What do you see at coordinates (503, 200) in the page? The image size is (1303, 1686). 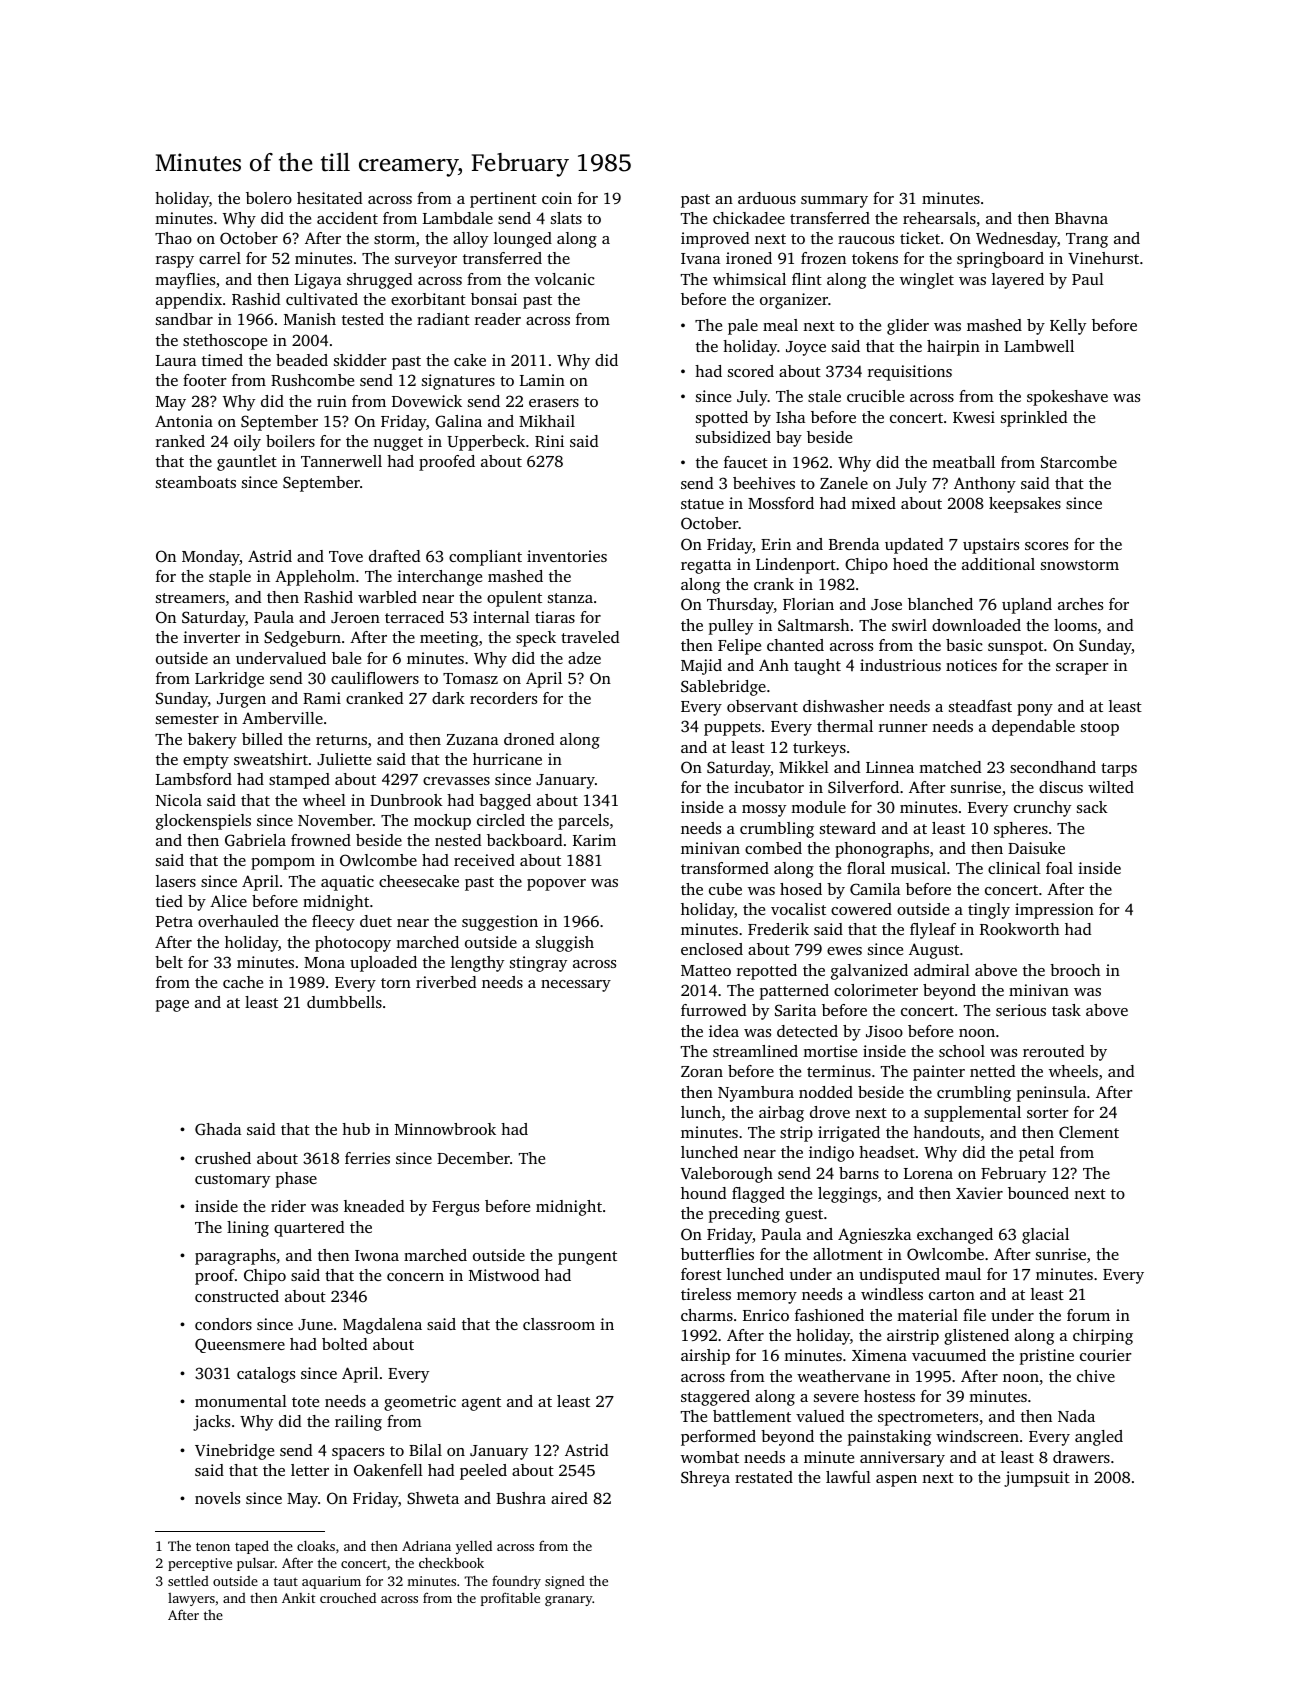 I see `pertinent` at bounding box center [503, 200].
